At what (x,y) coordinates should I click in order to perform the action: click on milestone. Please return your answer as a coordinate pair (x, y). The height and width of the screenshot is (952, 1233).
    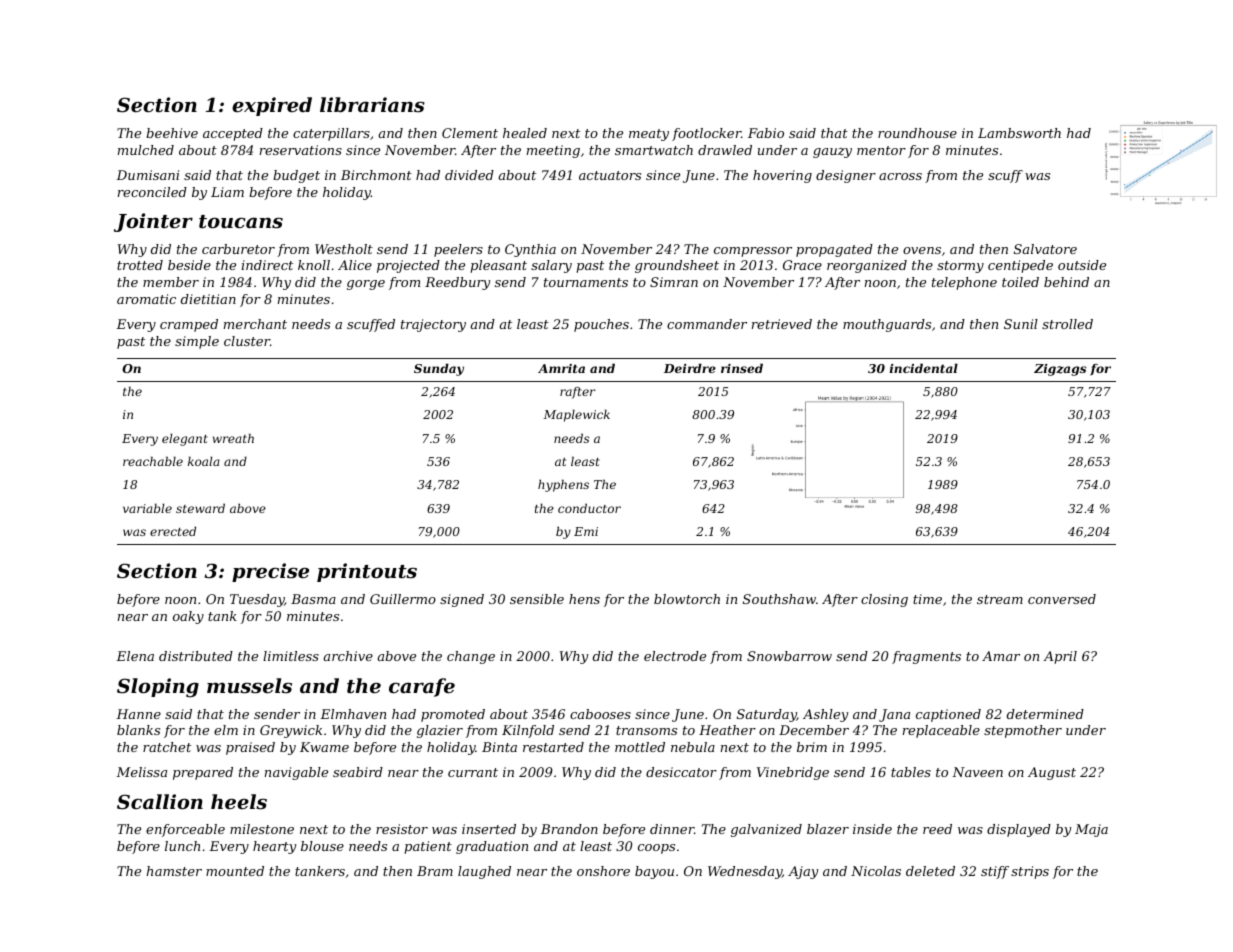
    Looking at the image, I should click on (262, 829).
